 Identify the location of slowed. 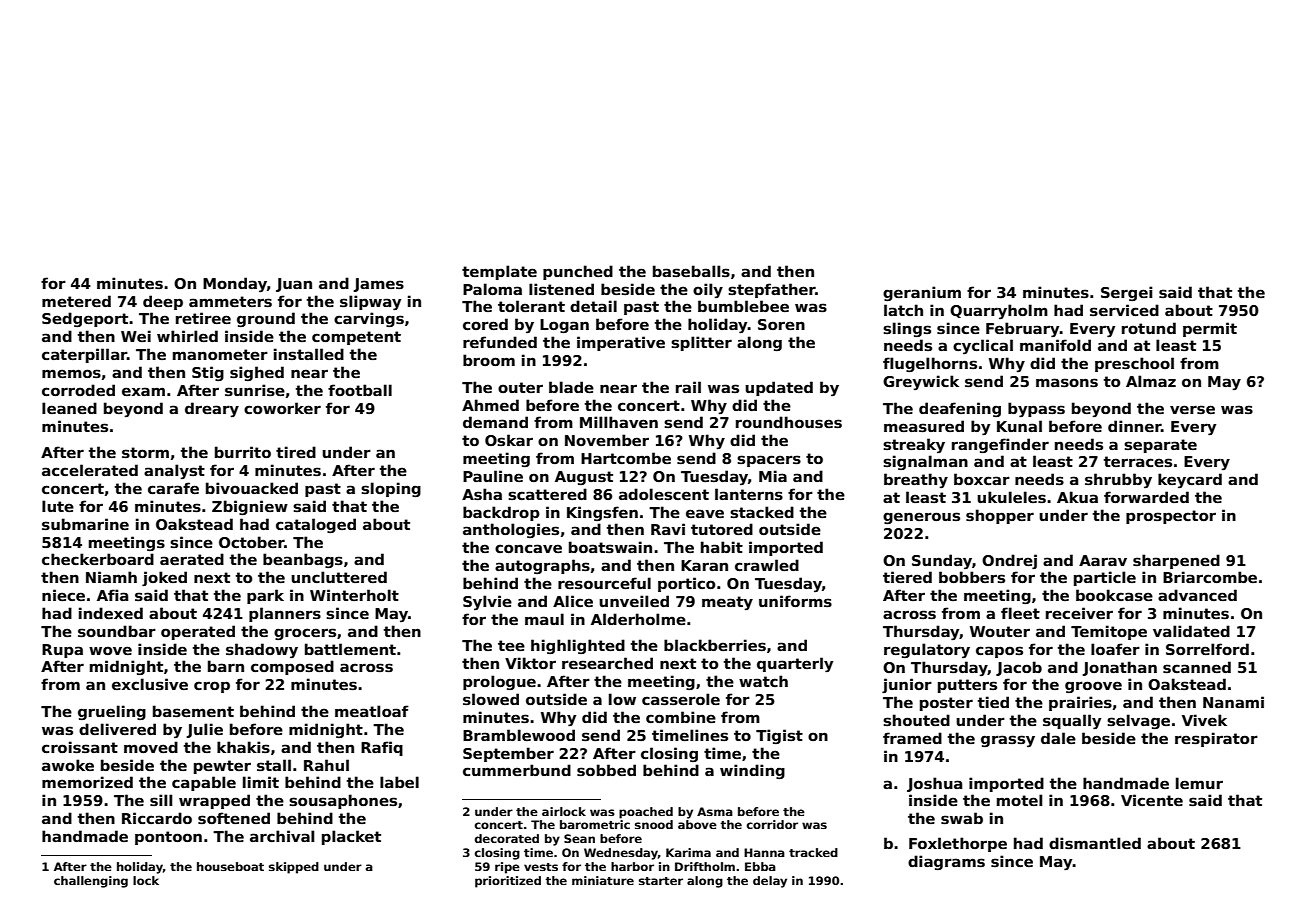
(491, 699).
